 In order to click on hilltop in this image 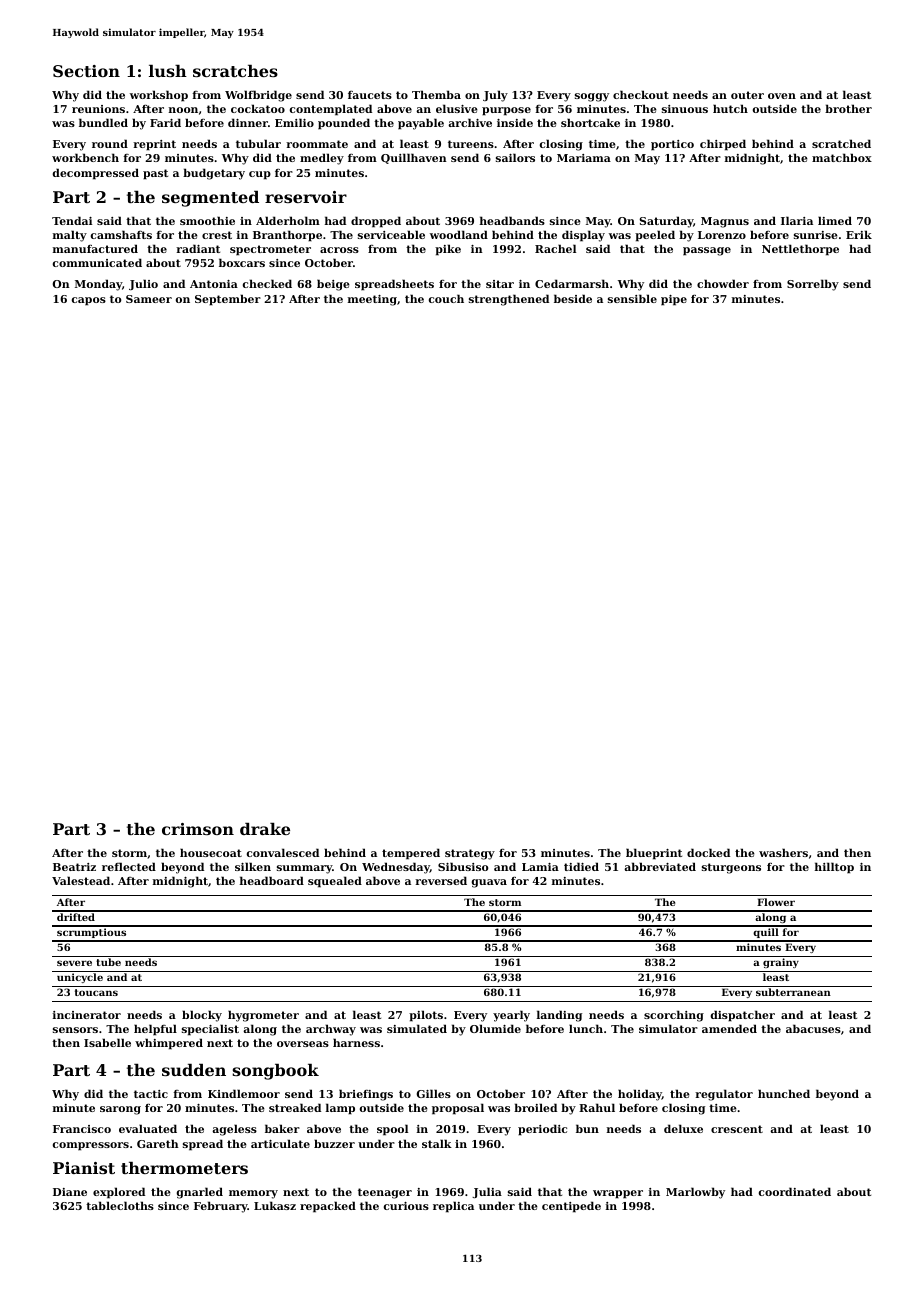, I will do `click(834, 868)`.
